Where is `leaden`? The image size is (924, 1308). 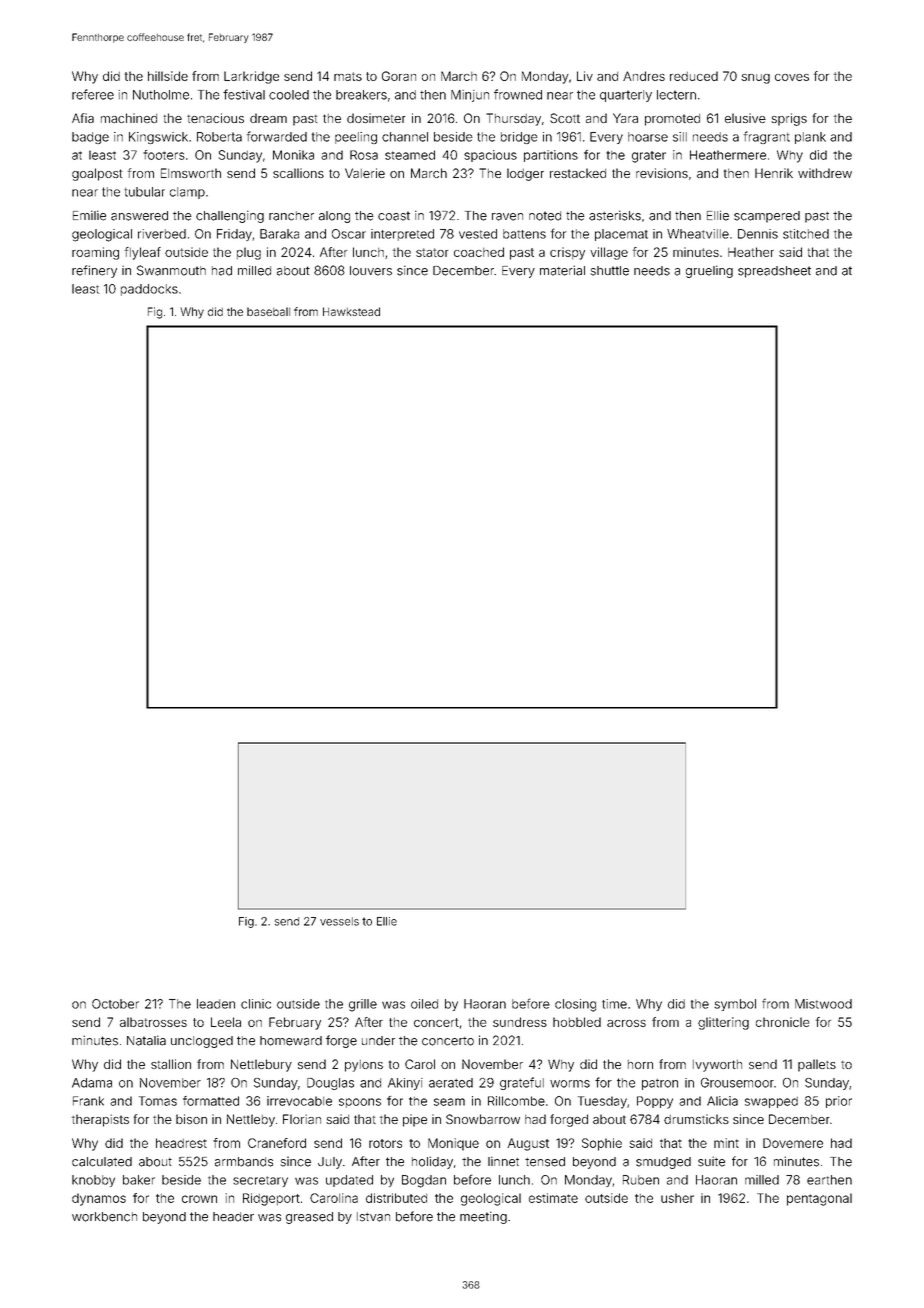
leaden is located at coordinates (216, 1004).
